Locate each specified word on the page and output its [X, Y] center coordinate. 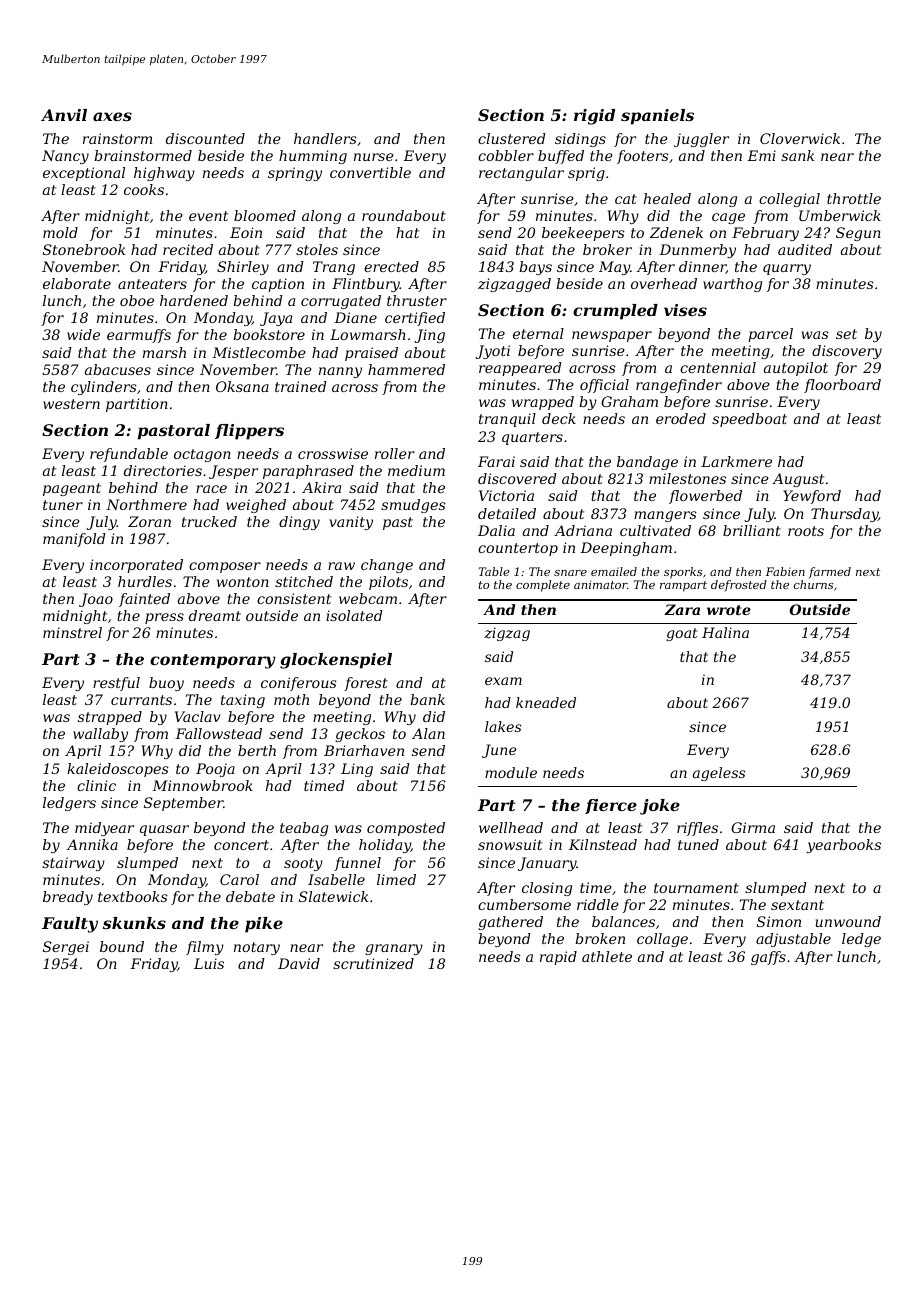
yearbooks [843, 846]
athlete [607, 956]
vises [685, 310]
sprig [586, 174]
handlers [325, 138]
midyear [104, 829]
